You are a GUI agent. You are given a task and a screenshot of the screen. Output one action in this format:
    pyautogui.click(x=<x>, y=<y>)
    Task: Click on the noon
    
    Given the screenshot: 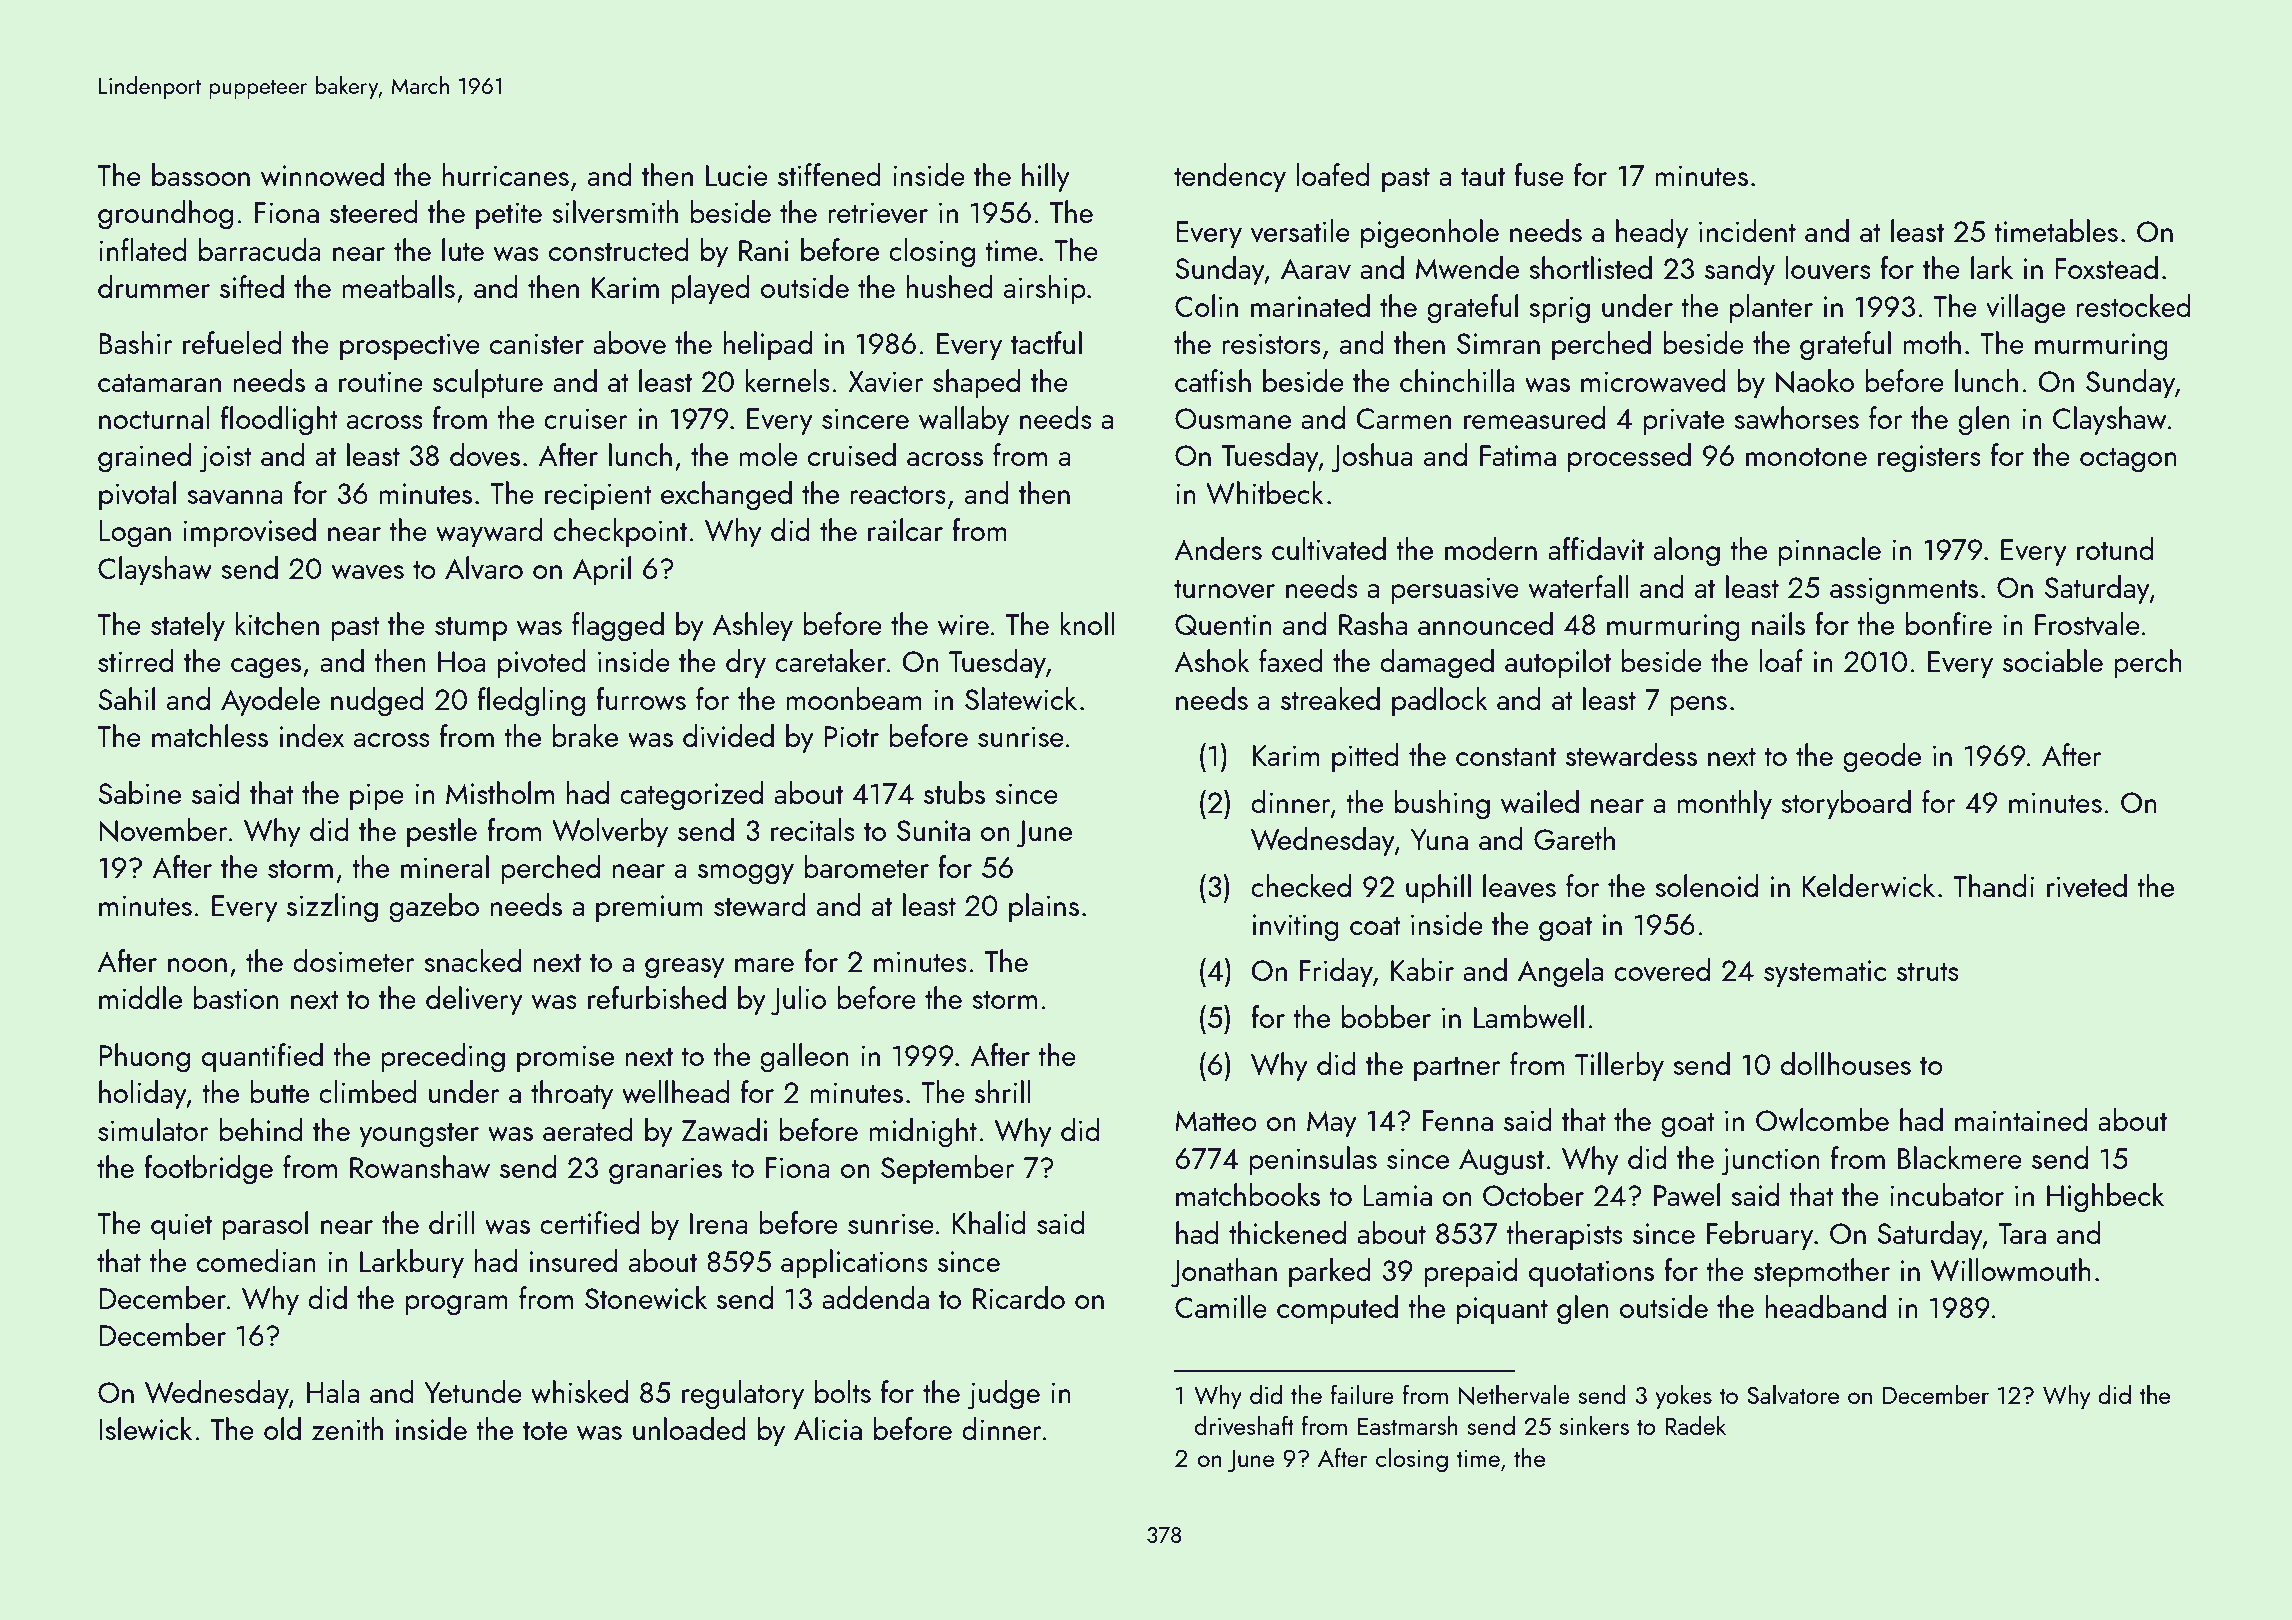 What is the action you would take?
    pyautogui.click(x=197, y=965)
